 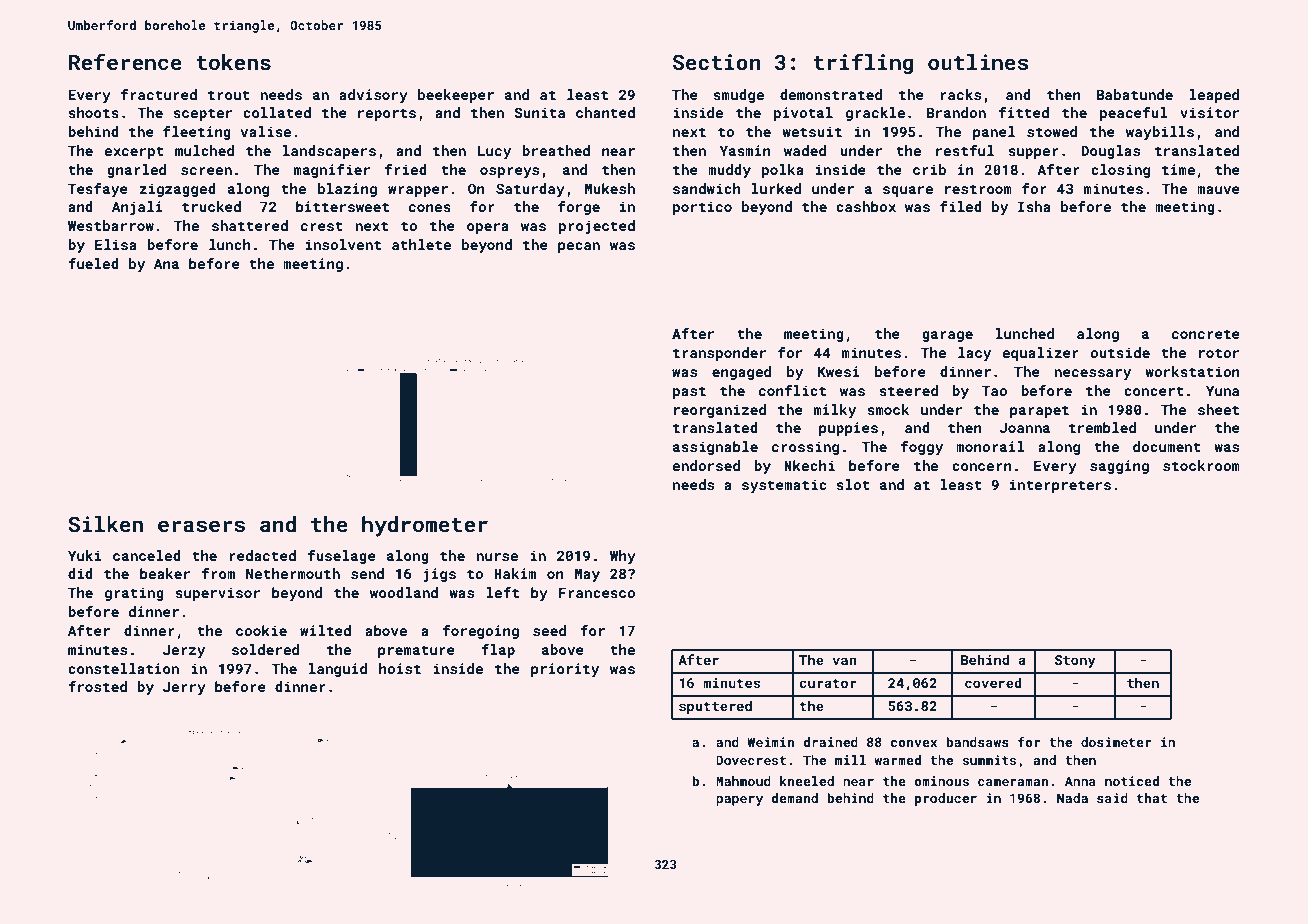 I want to click on Section, so click(x=717, y=62).
